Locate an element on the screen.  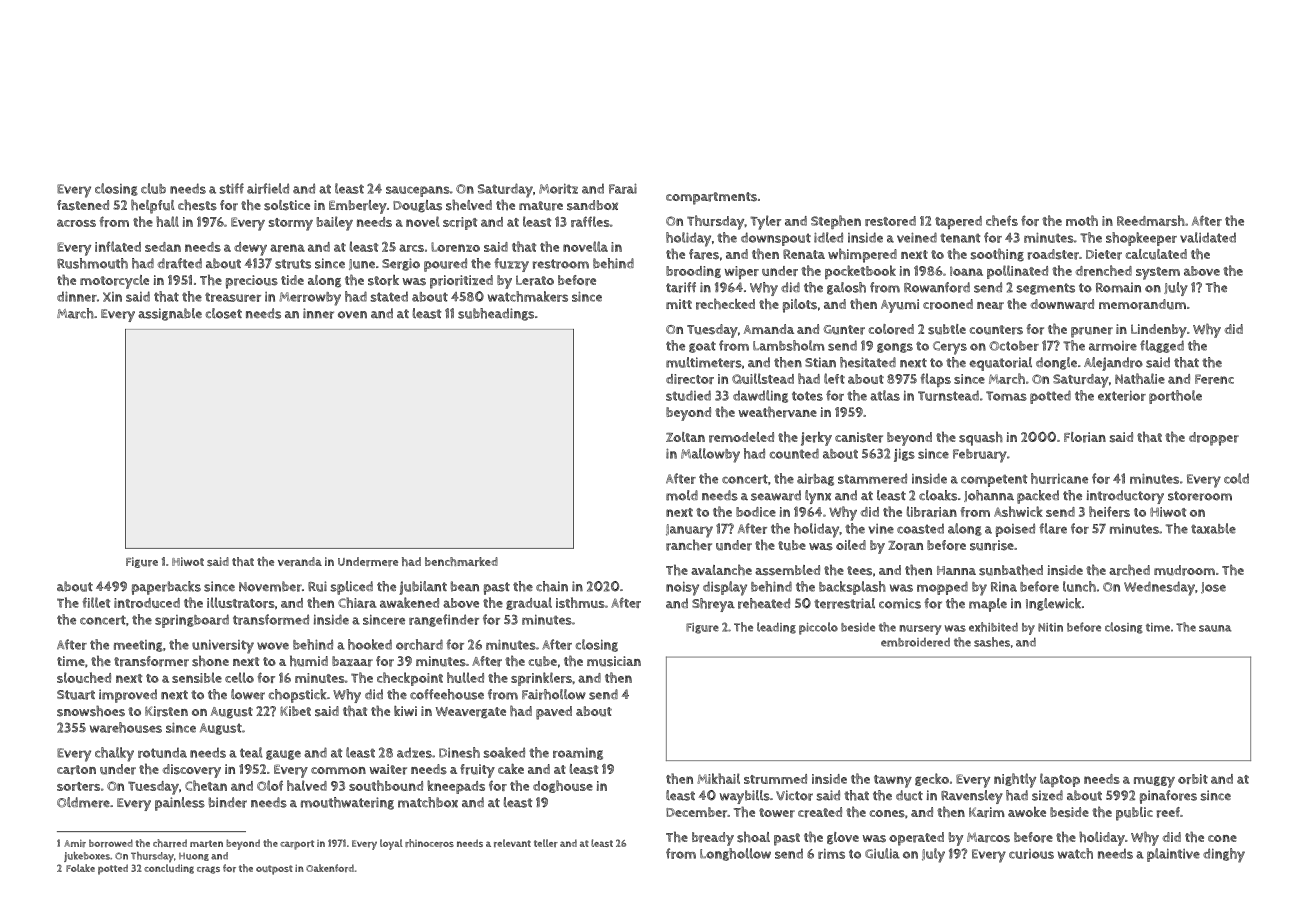
mudroom is located at coordinates (1184, 570).
